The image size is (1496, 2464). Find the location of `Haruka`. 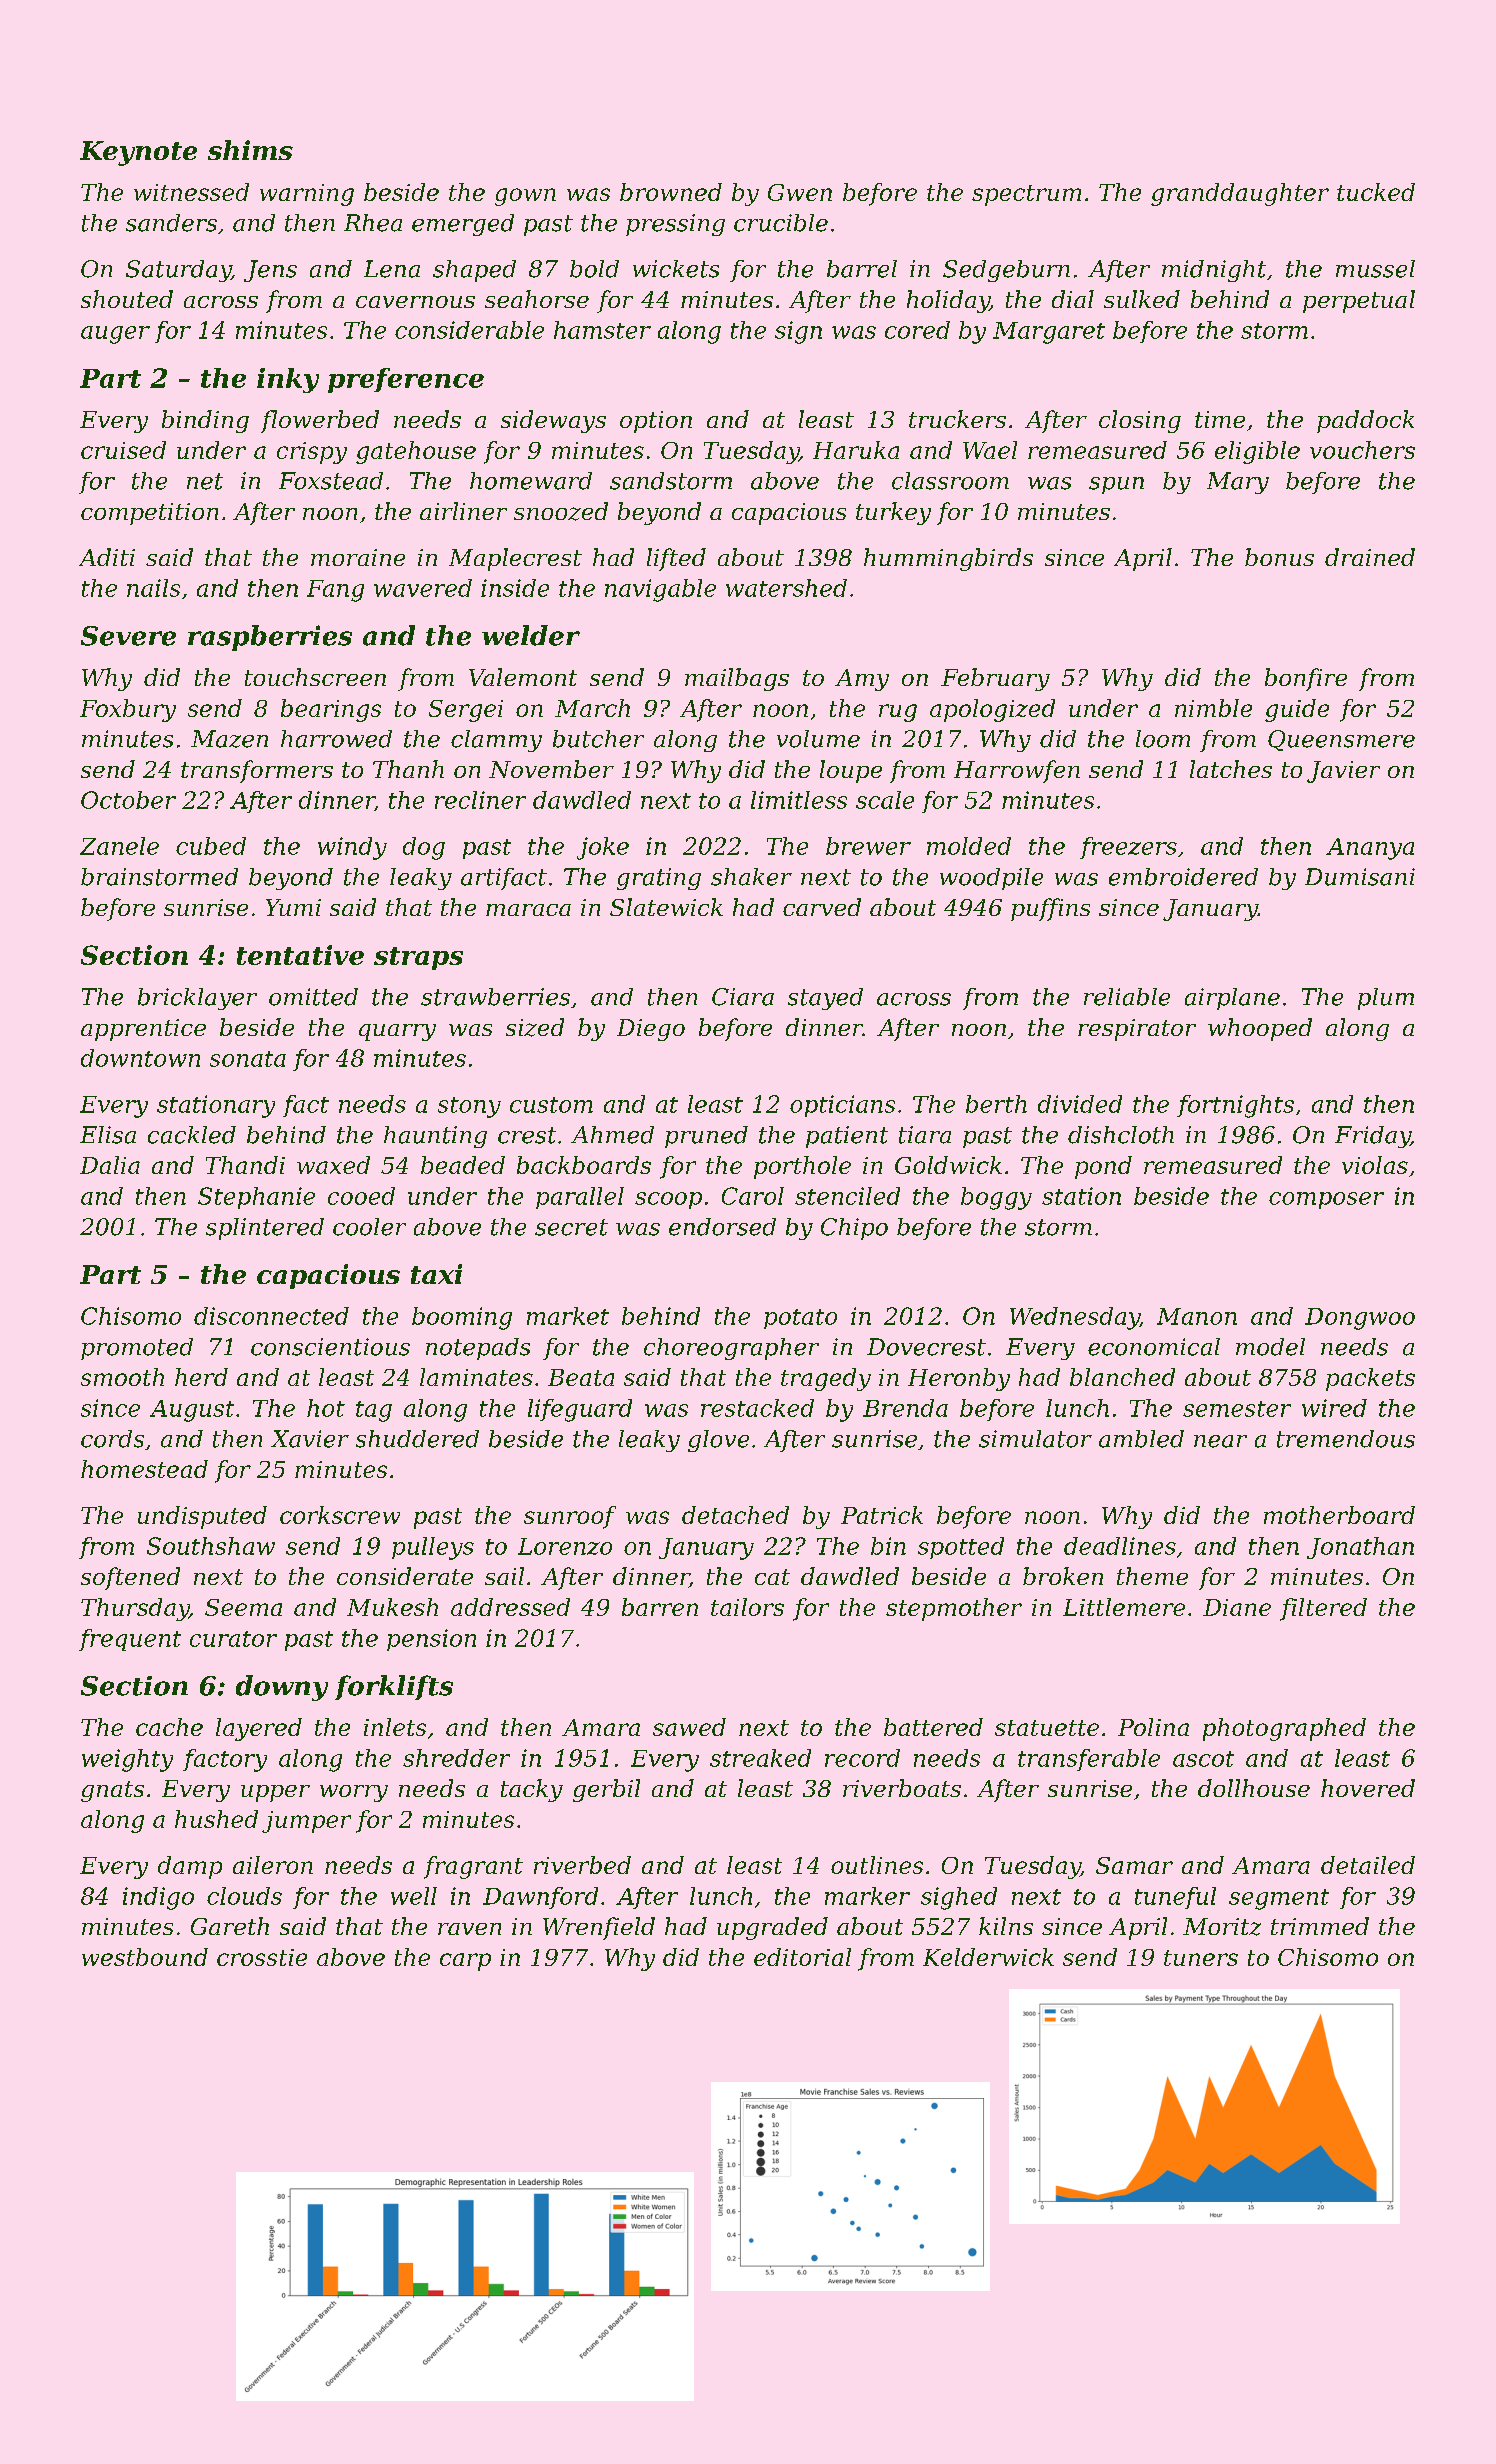

Haruka is located at coordinates (856, 450).
